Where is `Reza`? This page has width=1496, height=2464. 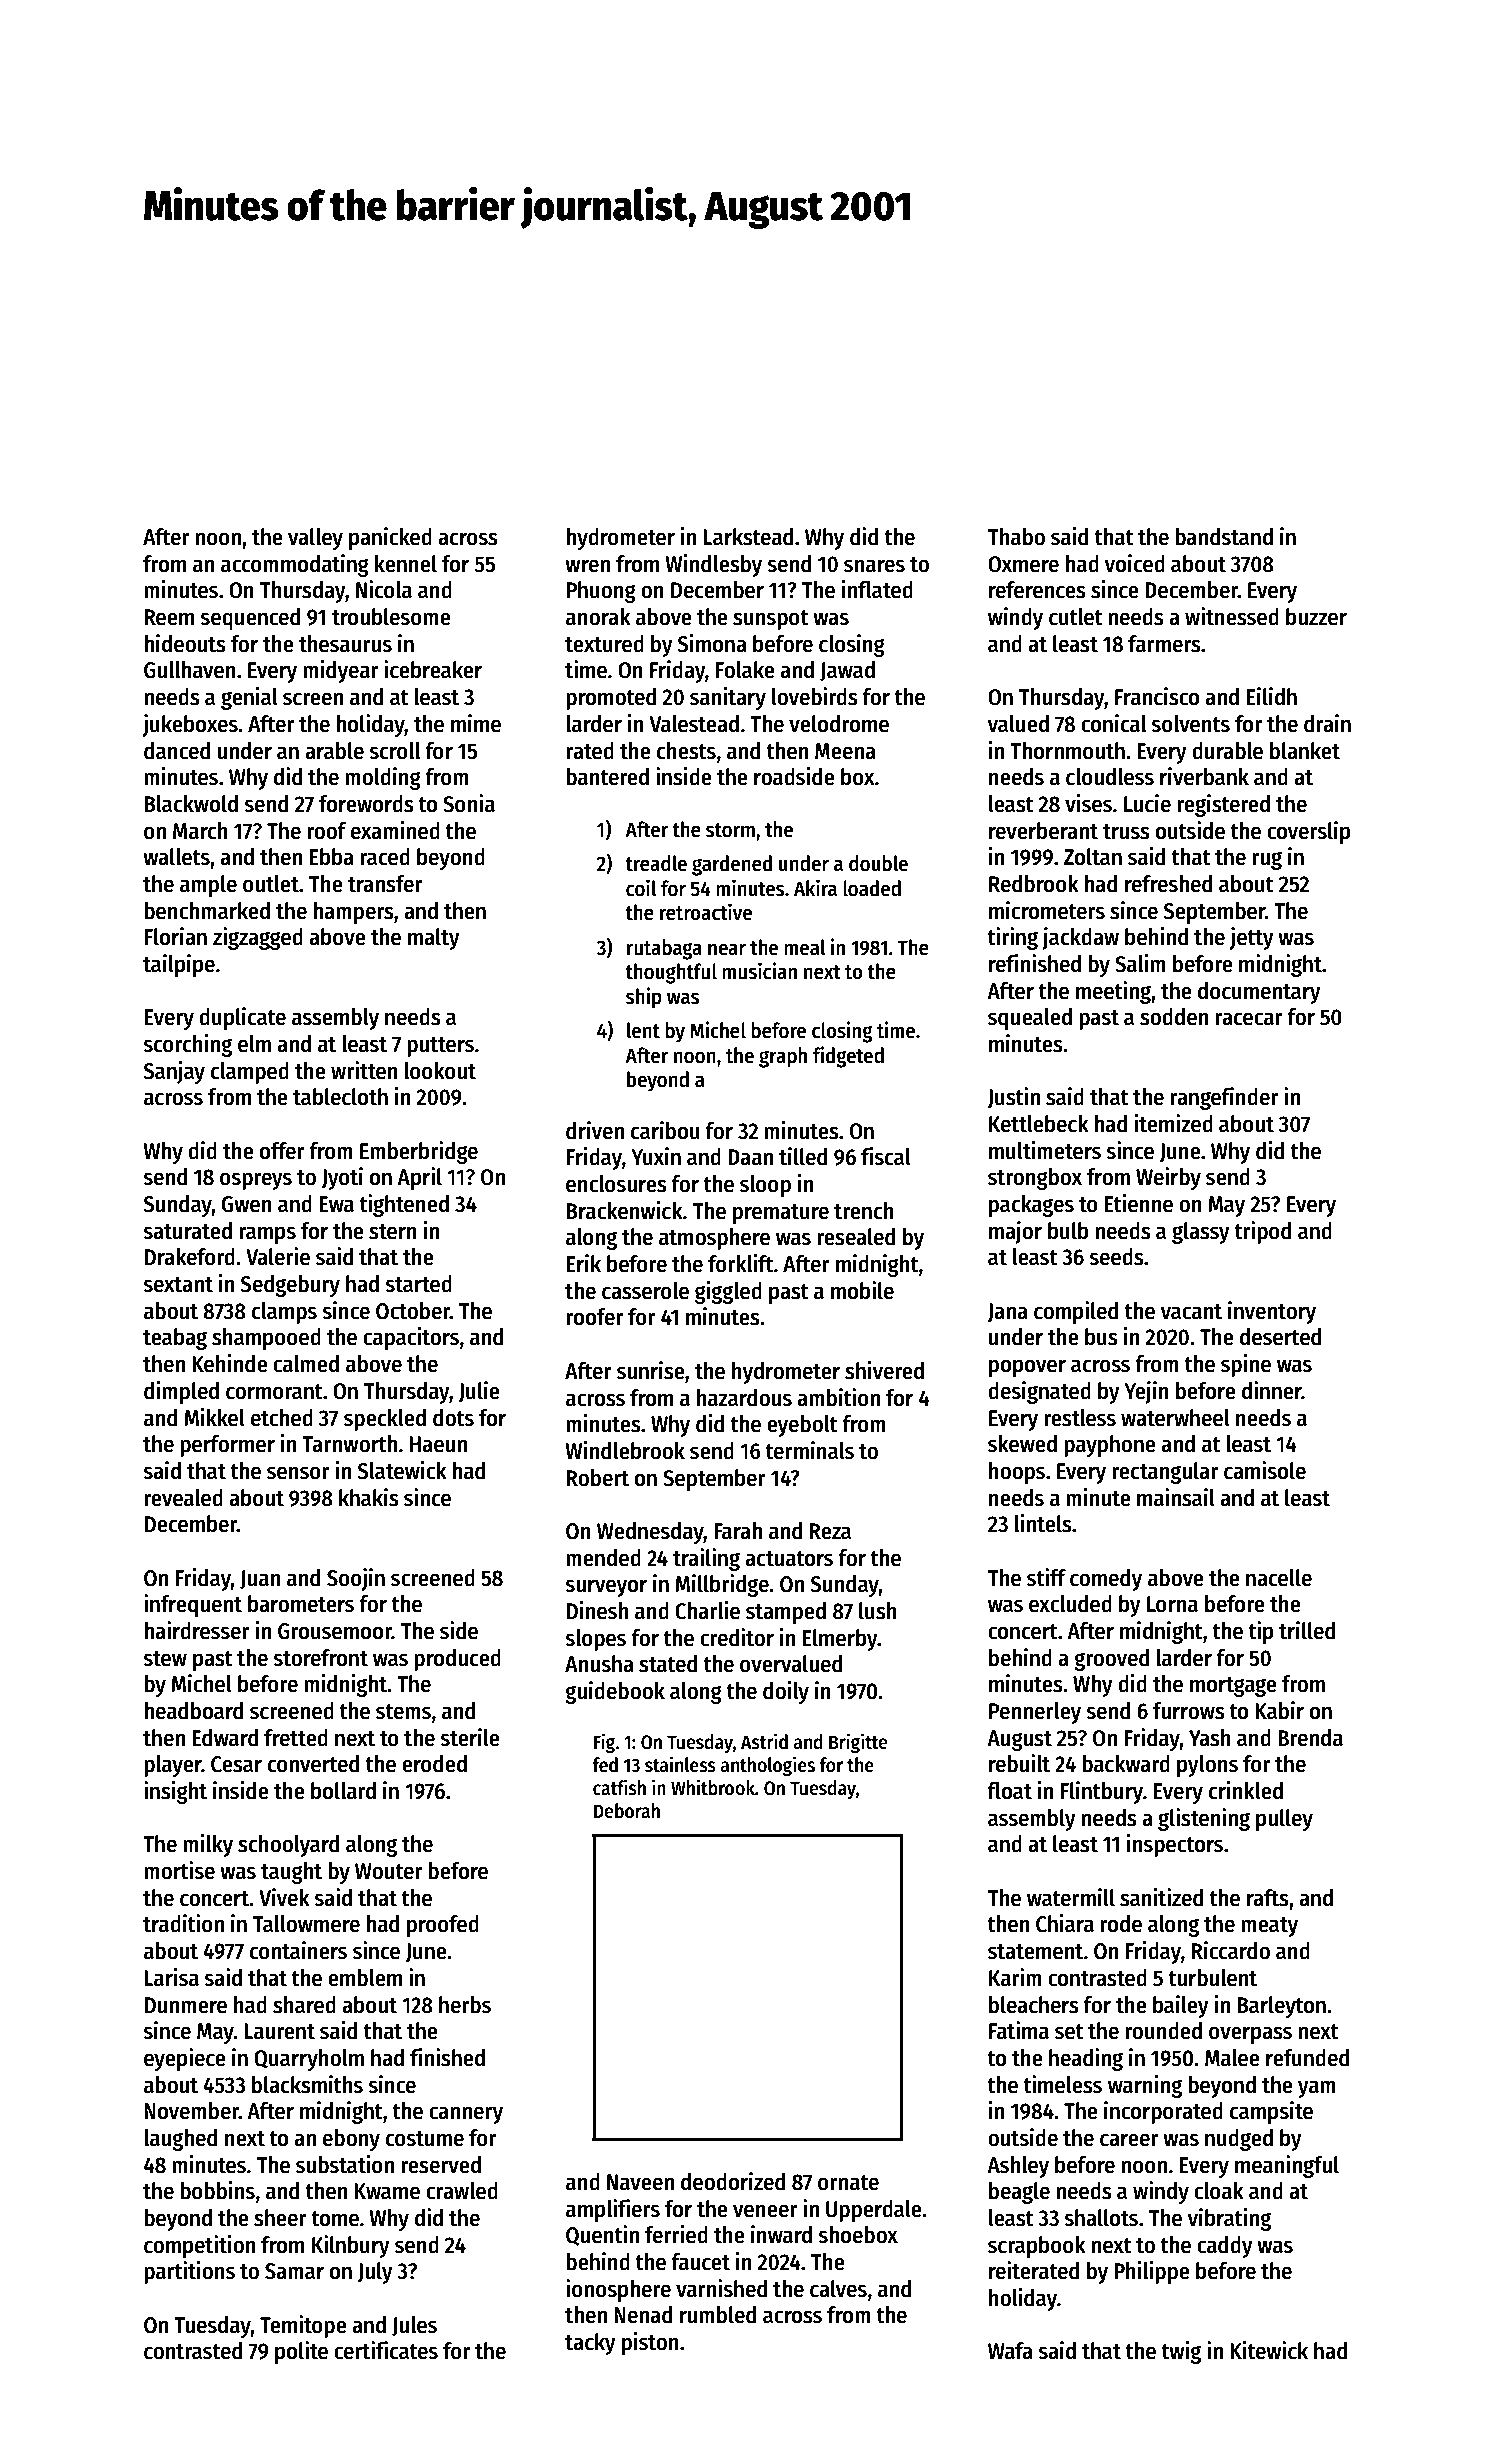 Reza is located at coordinates (830, 1531).
